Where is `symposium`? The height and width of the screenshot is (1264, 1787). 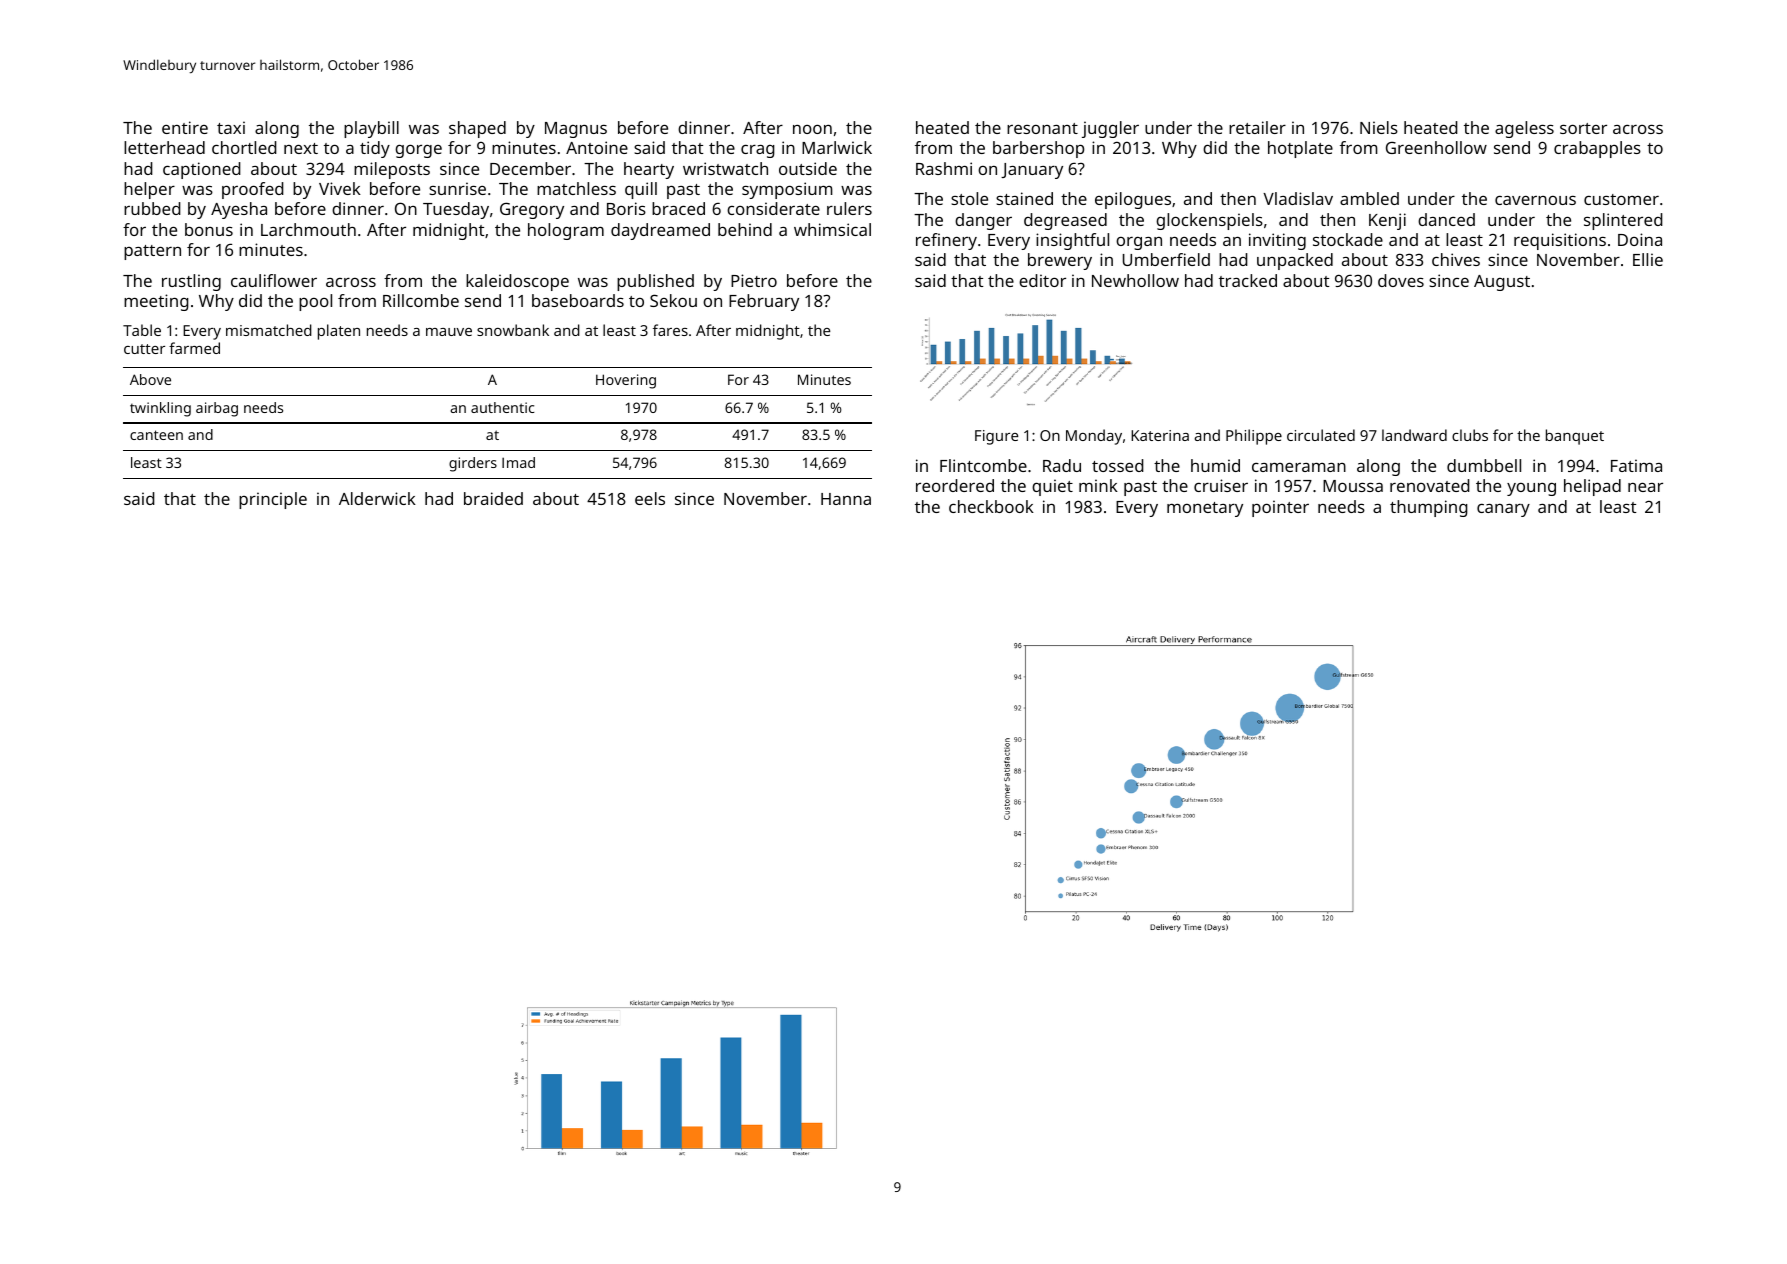 symposium is located at coordinates (787, 190).
